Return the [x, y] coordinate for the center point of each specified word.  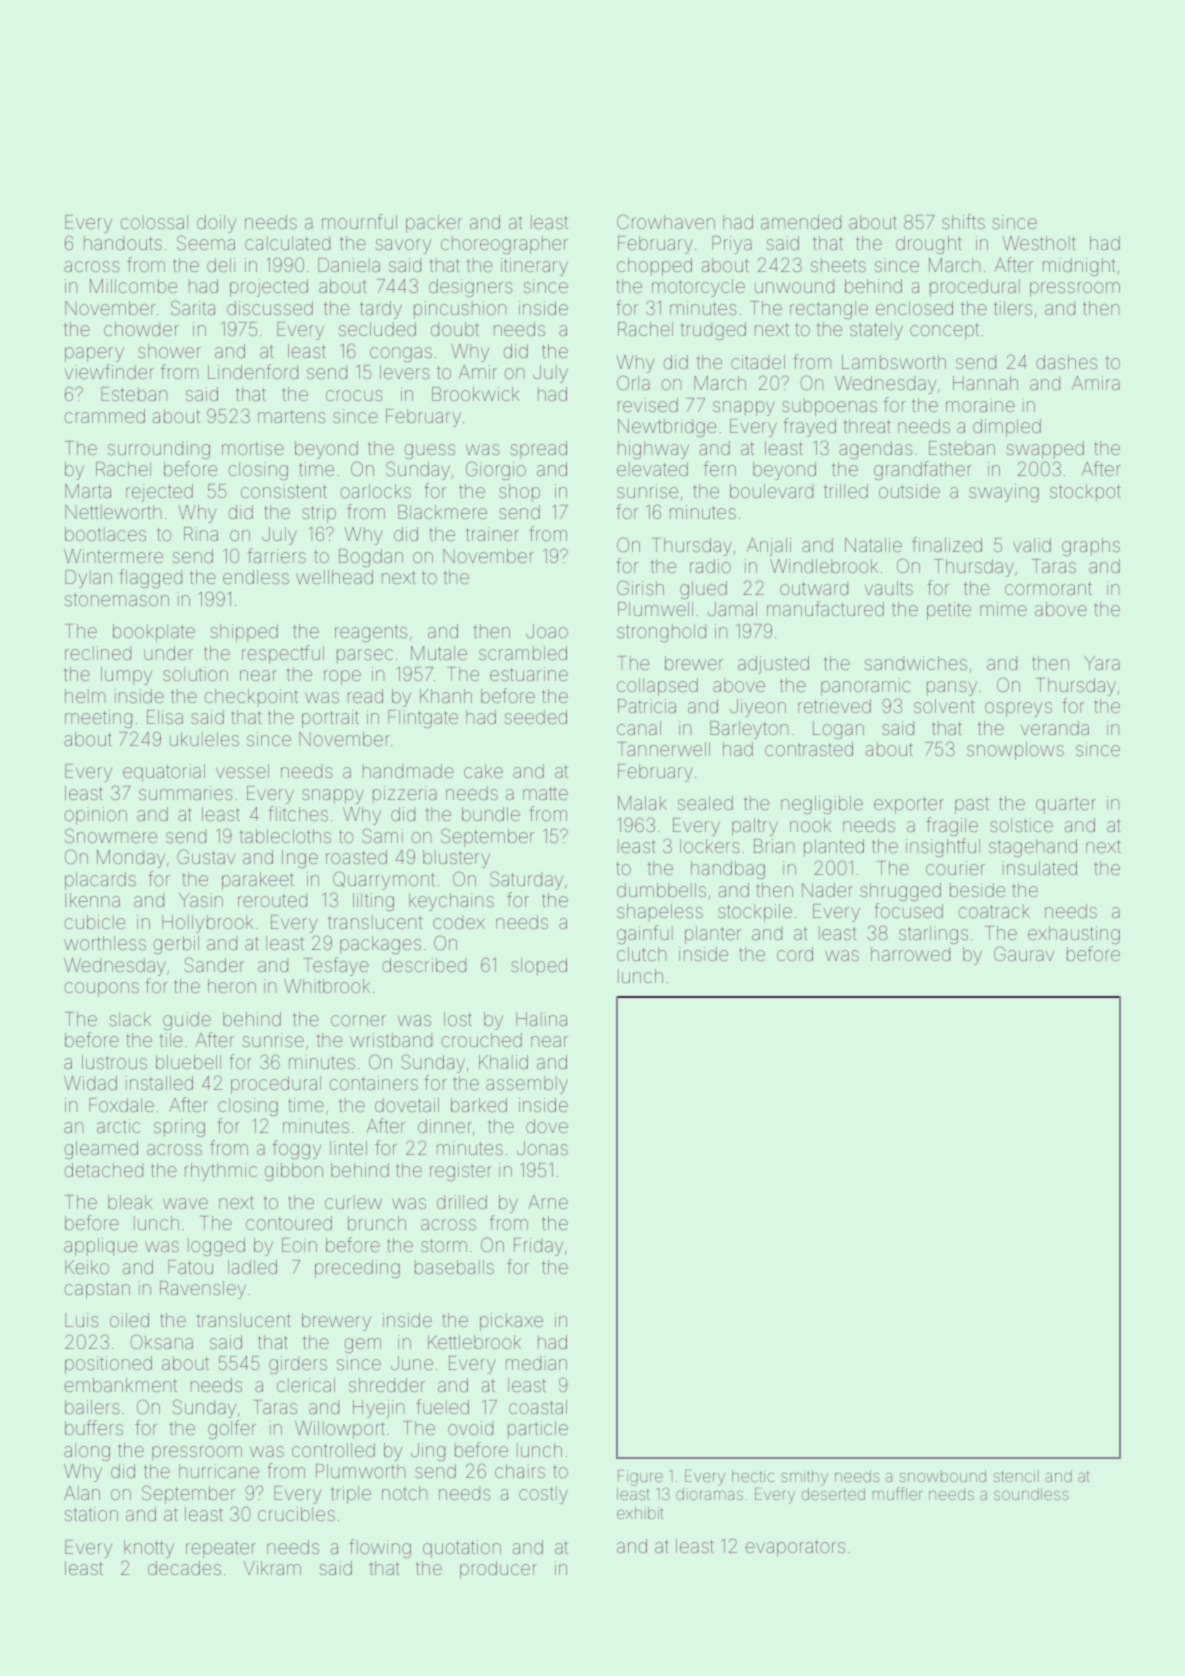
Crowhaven [666, 221]
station [91, 1514]
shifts [963, 221]
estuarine [529, 674]
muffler [897, 1493]
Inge [300, 859]
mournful [359, 221]
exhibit [640, 1513]
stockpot [1085, 493]
